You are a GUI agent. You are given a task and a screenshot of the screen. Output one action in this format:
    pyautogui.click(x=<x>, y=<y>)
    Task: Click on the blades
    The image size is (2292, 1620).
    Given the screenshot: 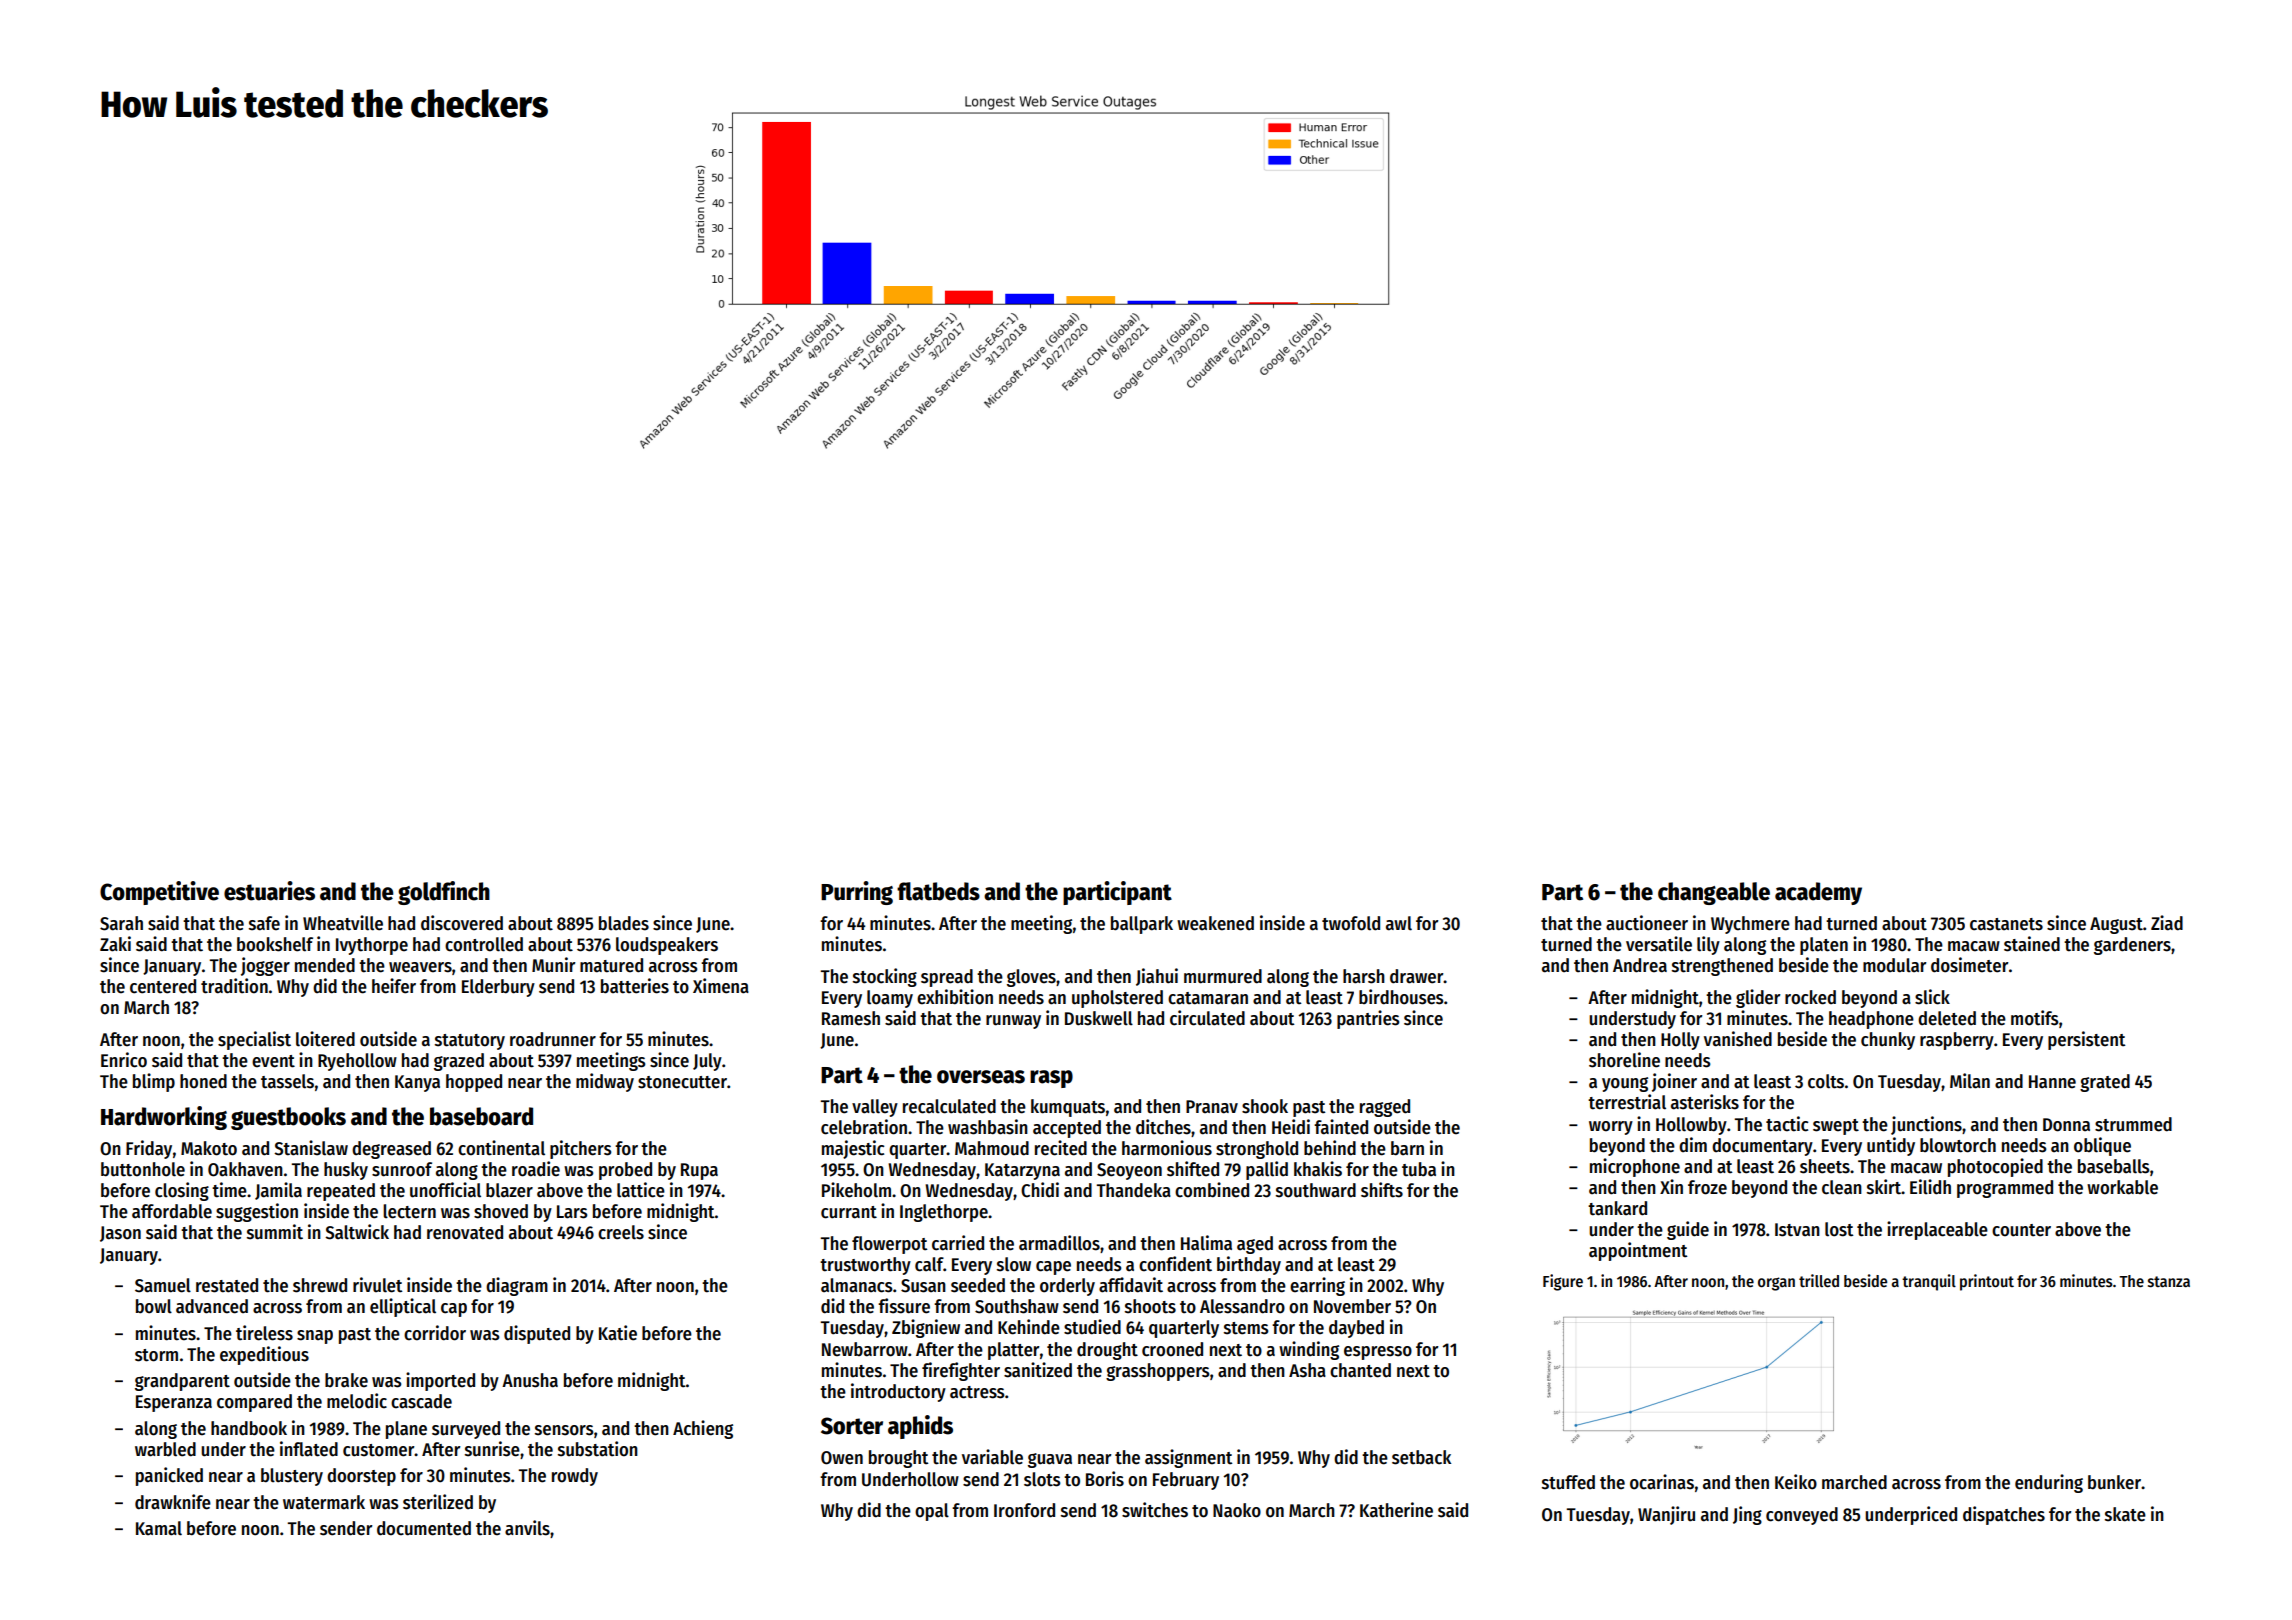 What is the action you would take?
    pyautogui.click(x=624, y=923)
